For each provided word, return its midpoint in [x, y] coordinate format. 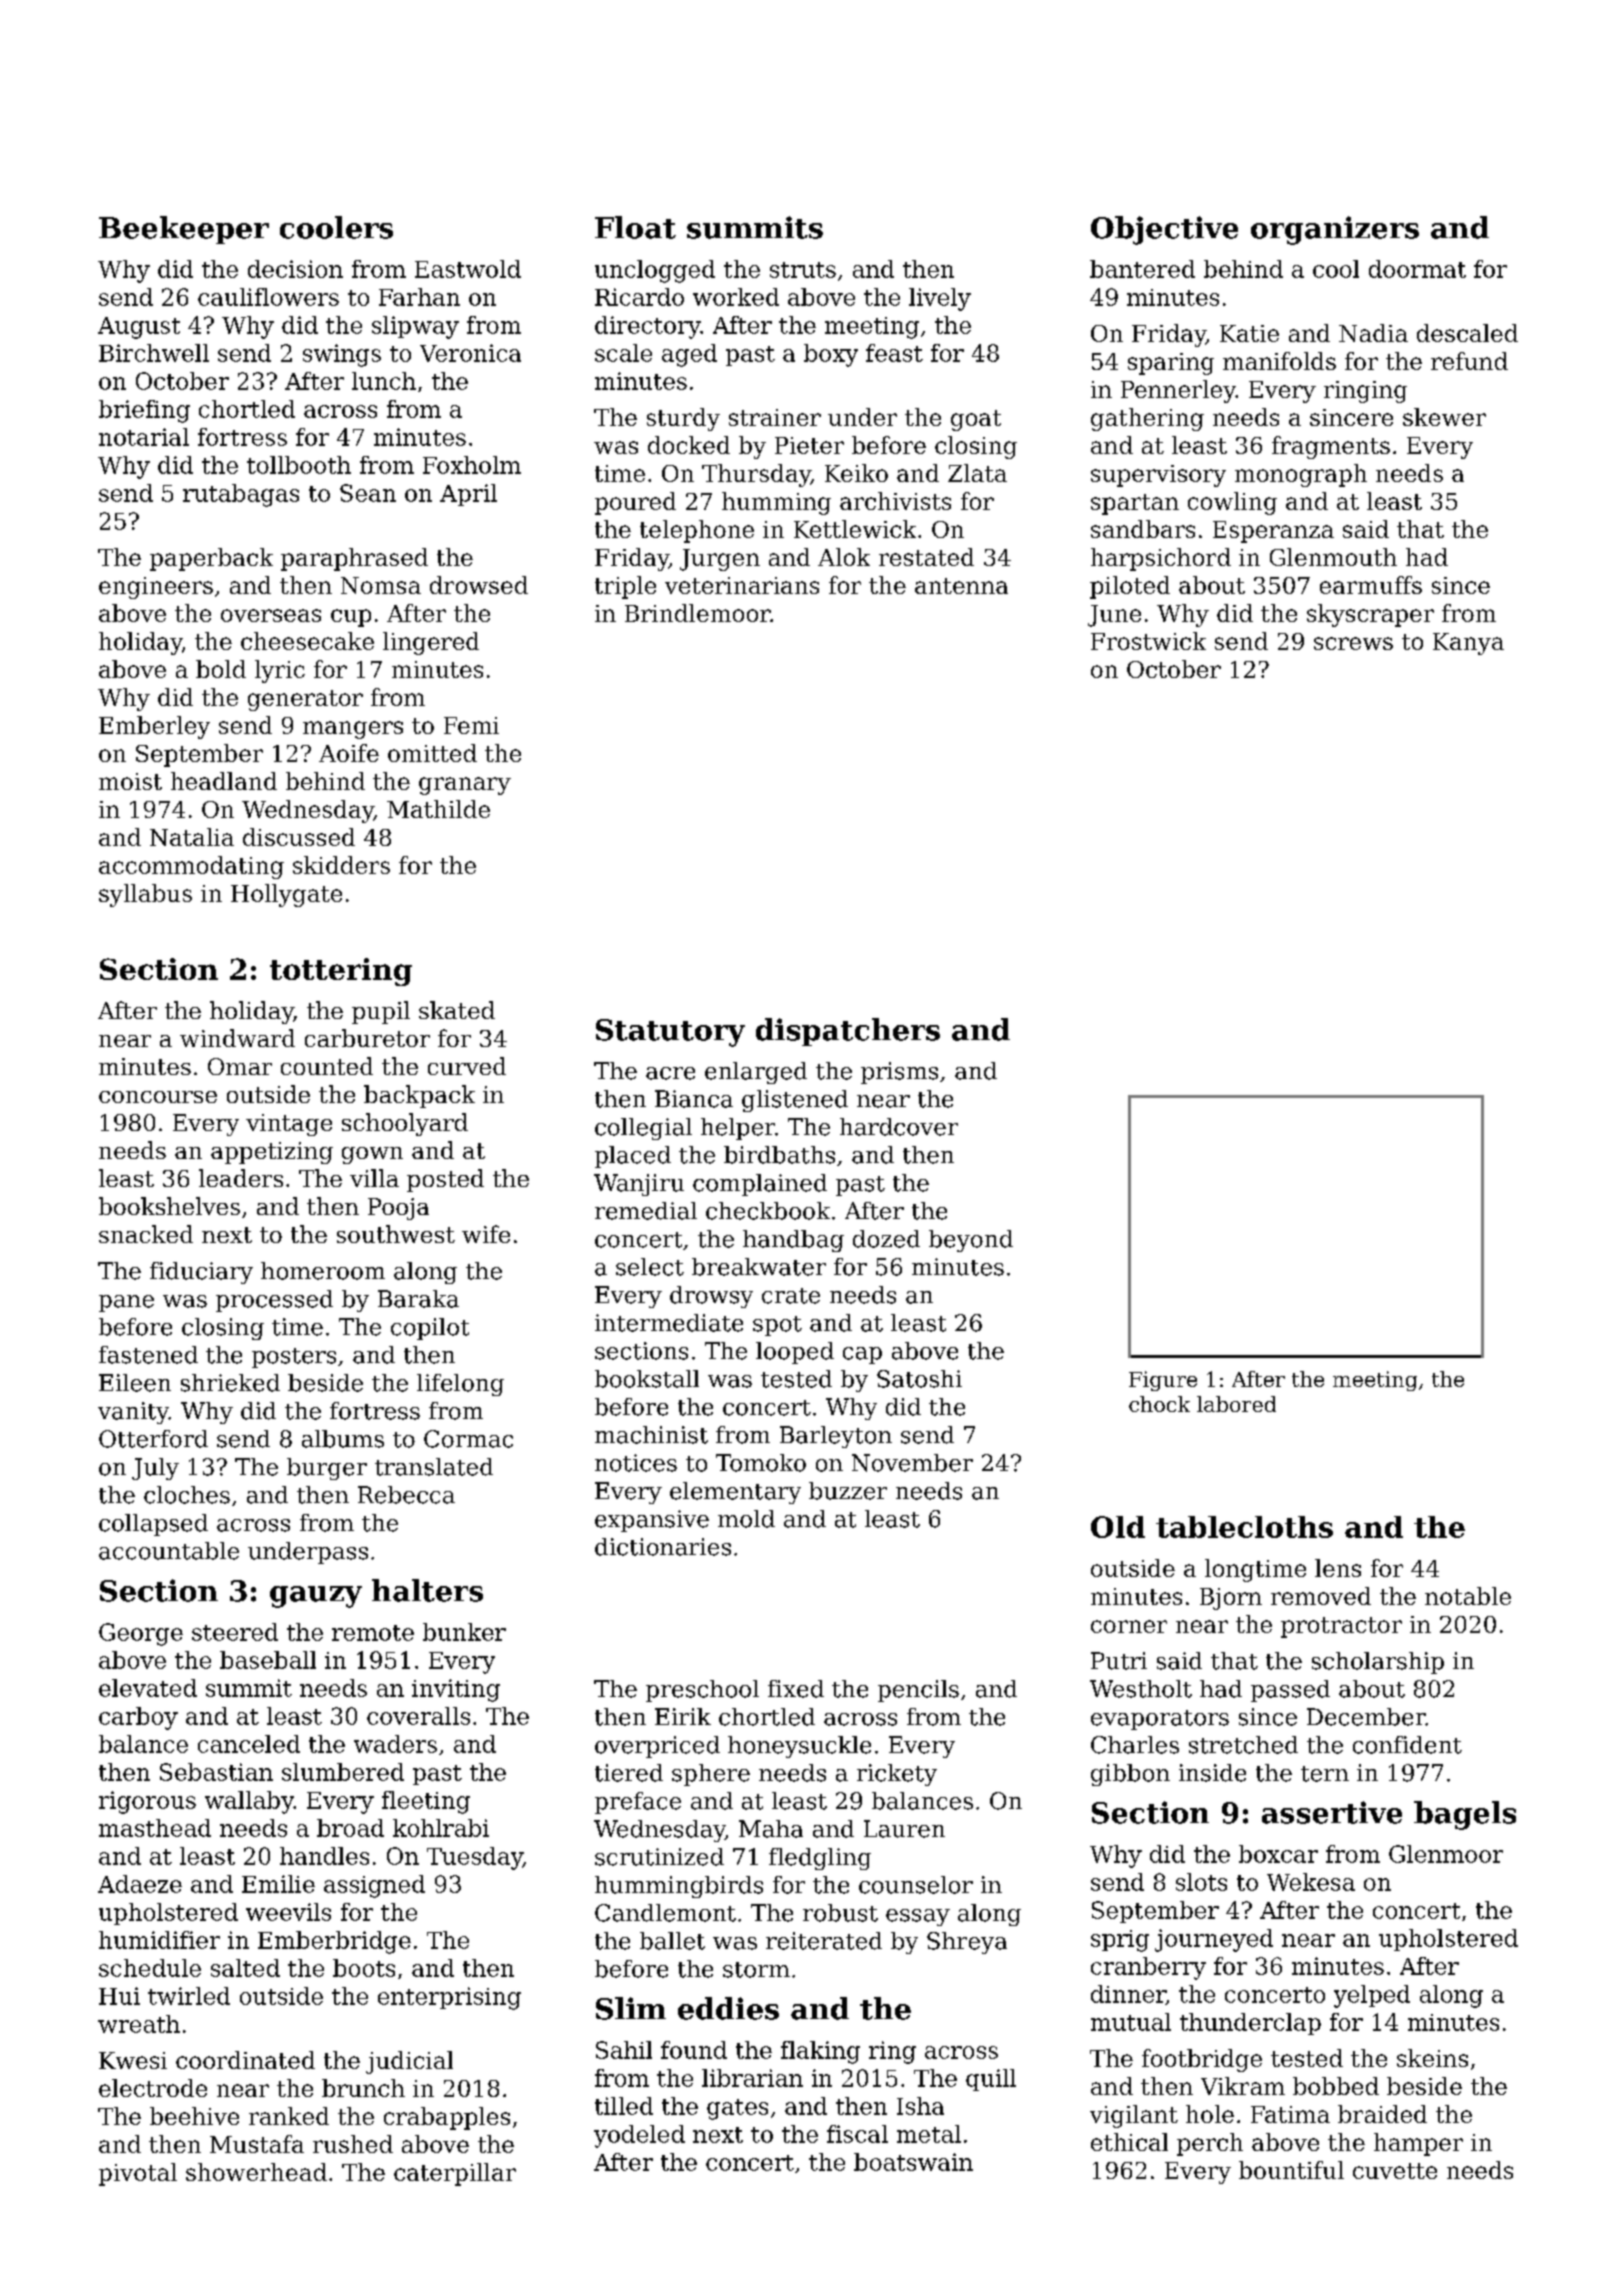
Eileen [135, 1383]
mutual [1131, 2022]
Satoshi [919, 1379]
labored [1236, 1404]
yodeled [639, 2136]
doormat [1417, 269]
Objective [1164, 230]
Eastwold [468, 269]
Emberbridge [334, 1942]
